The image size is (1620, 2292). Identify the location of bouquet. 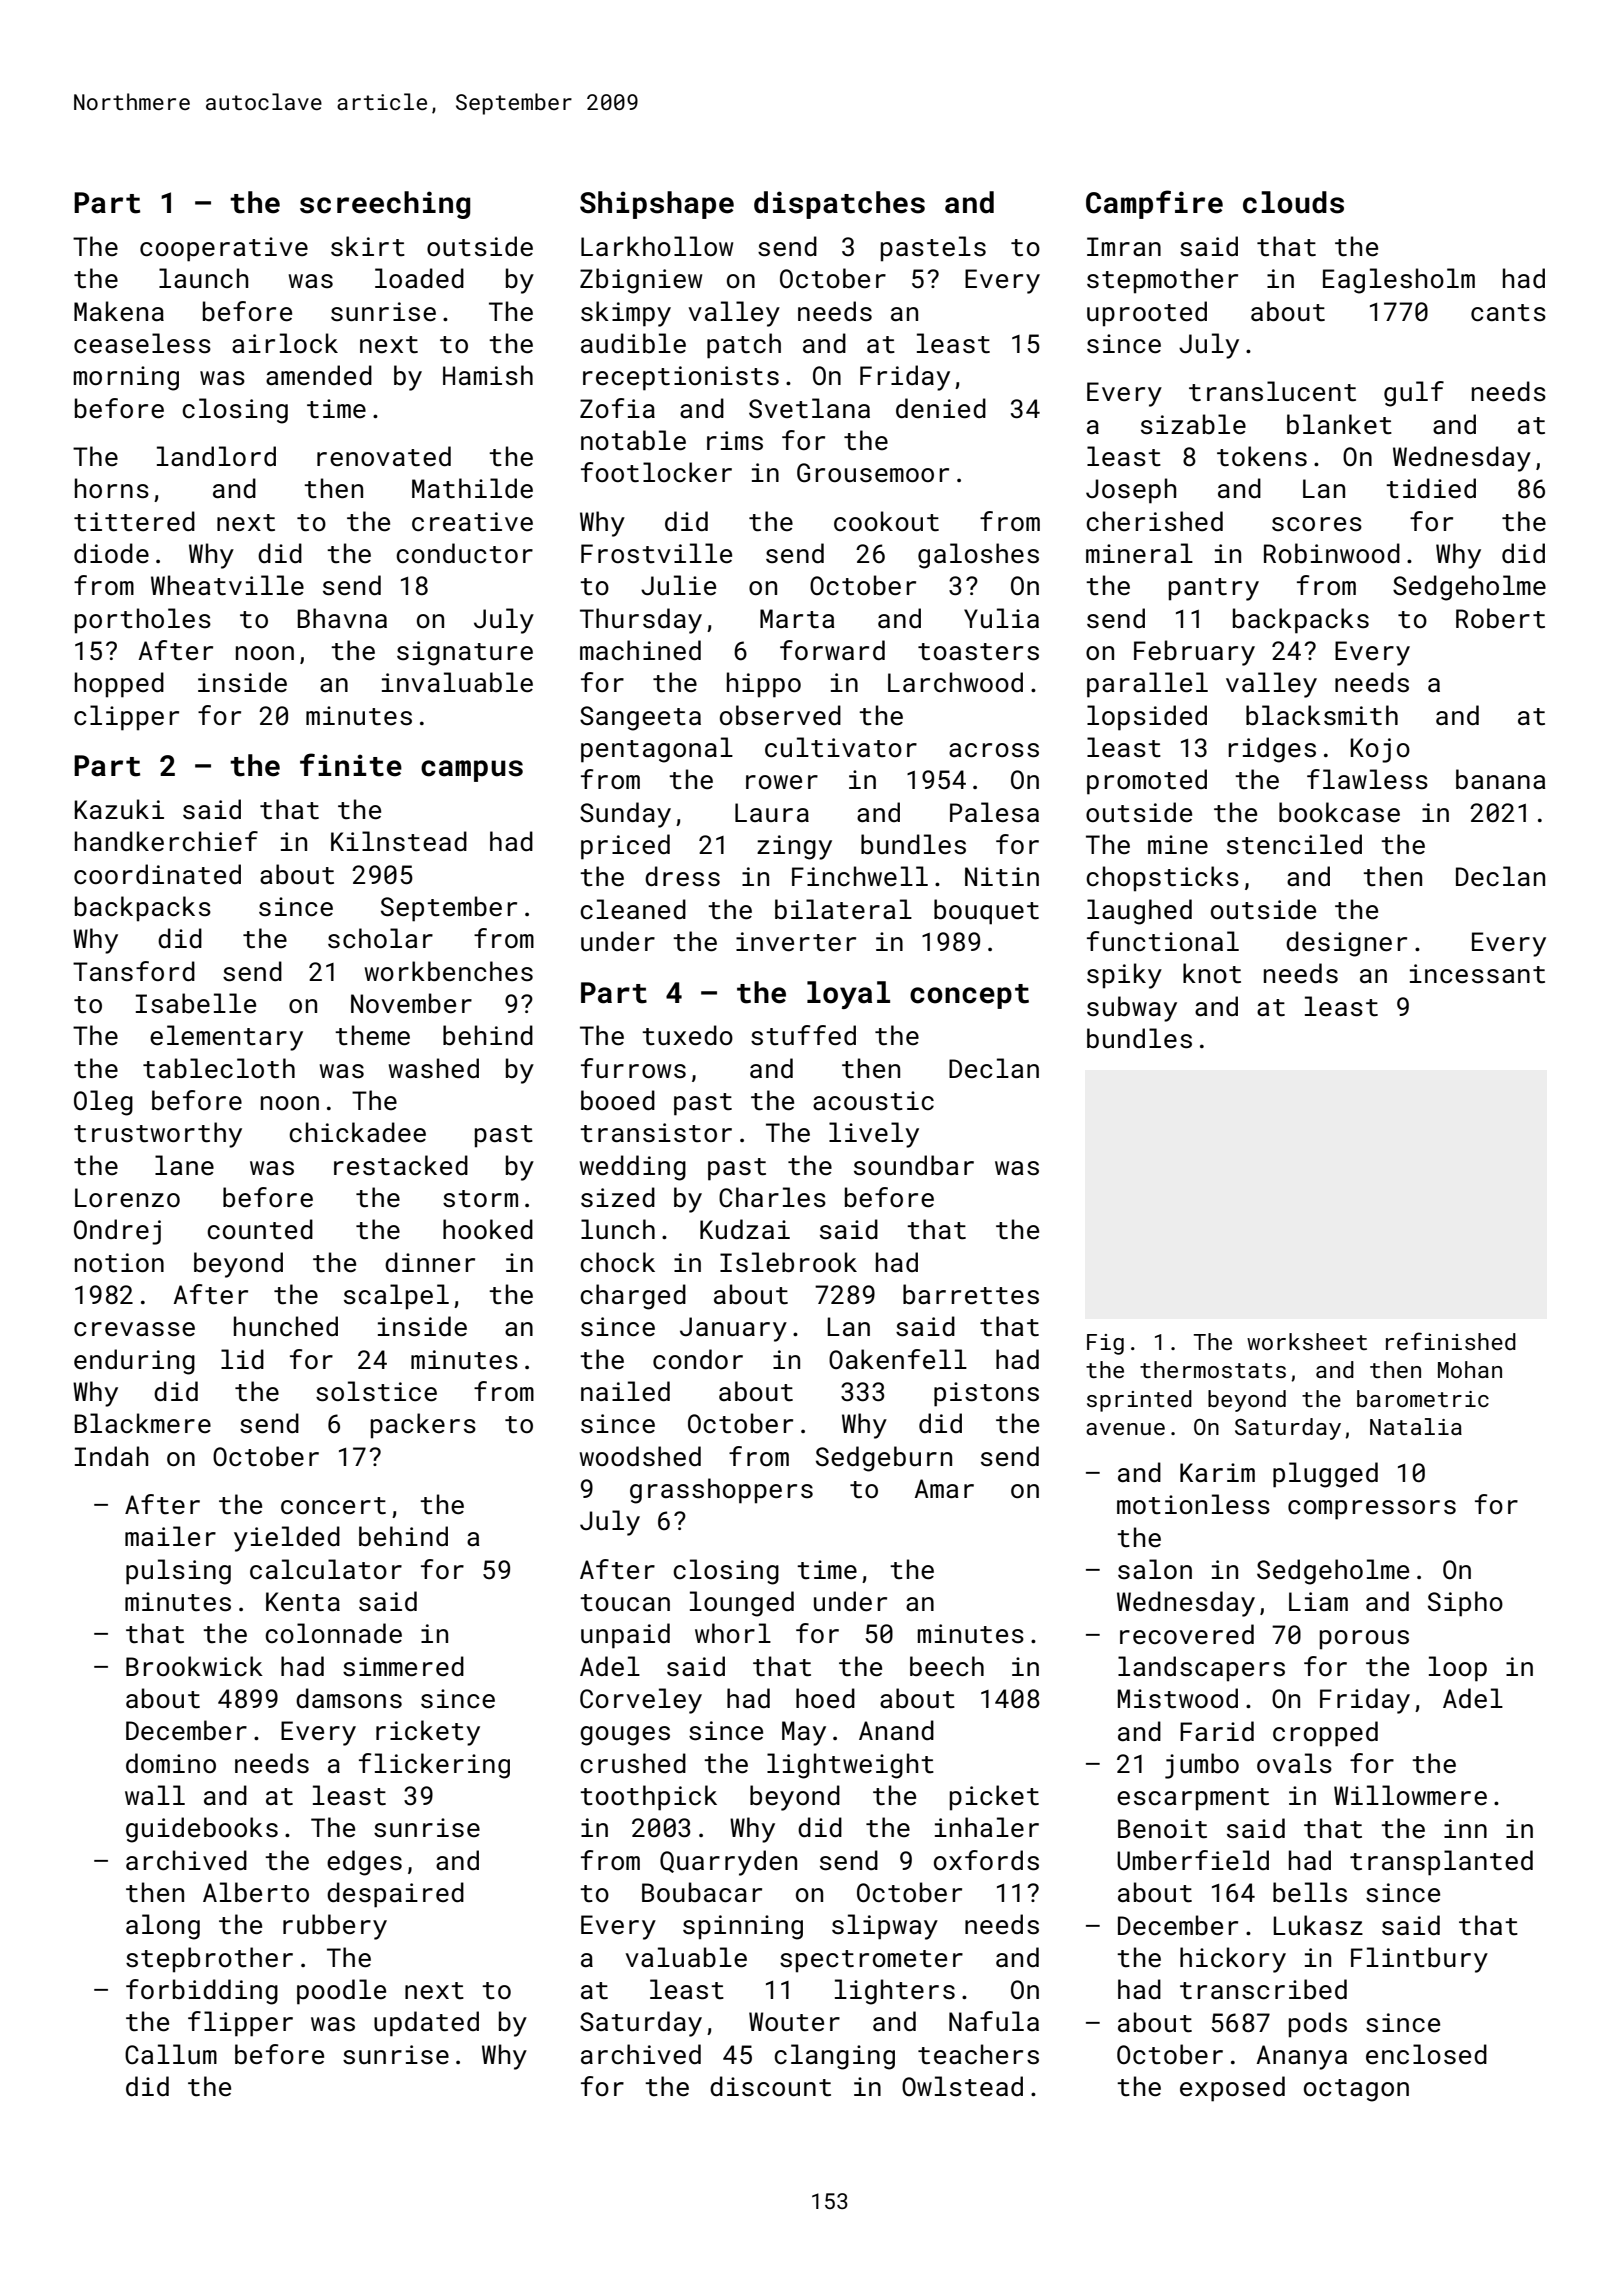
(986, 912).
